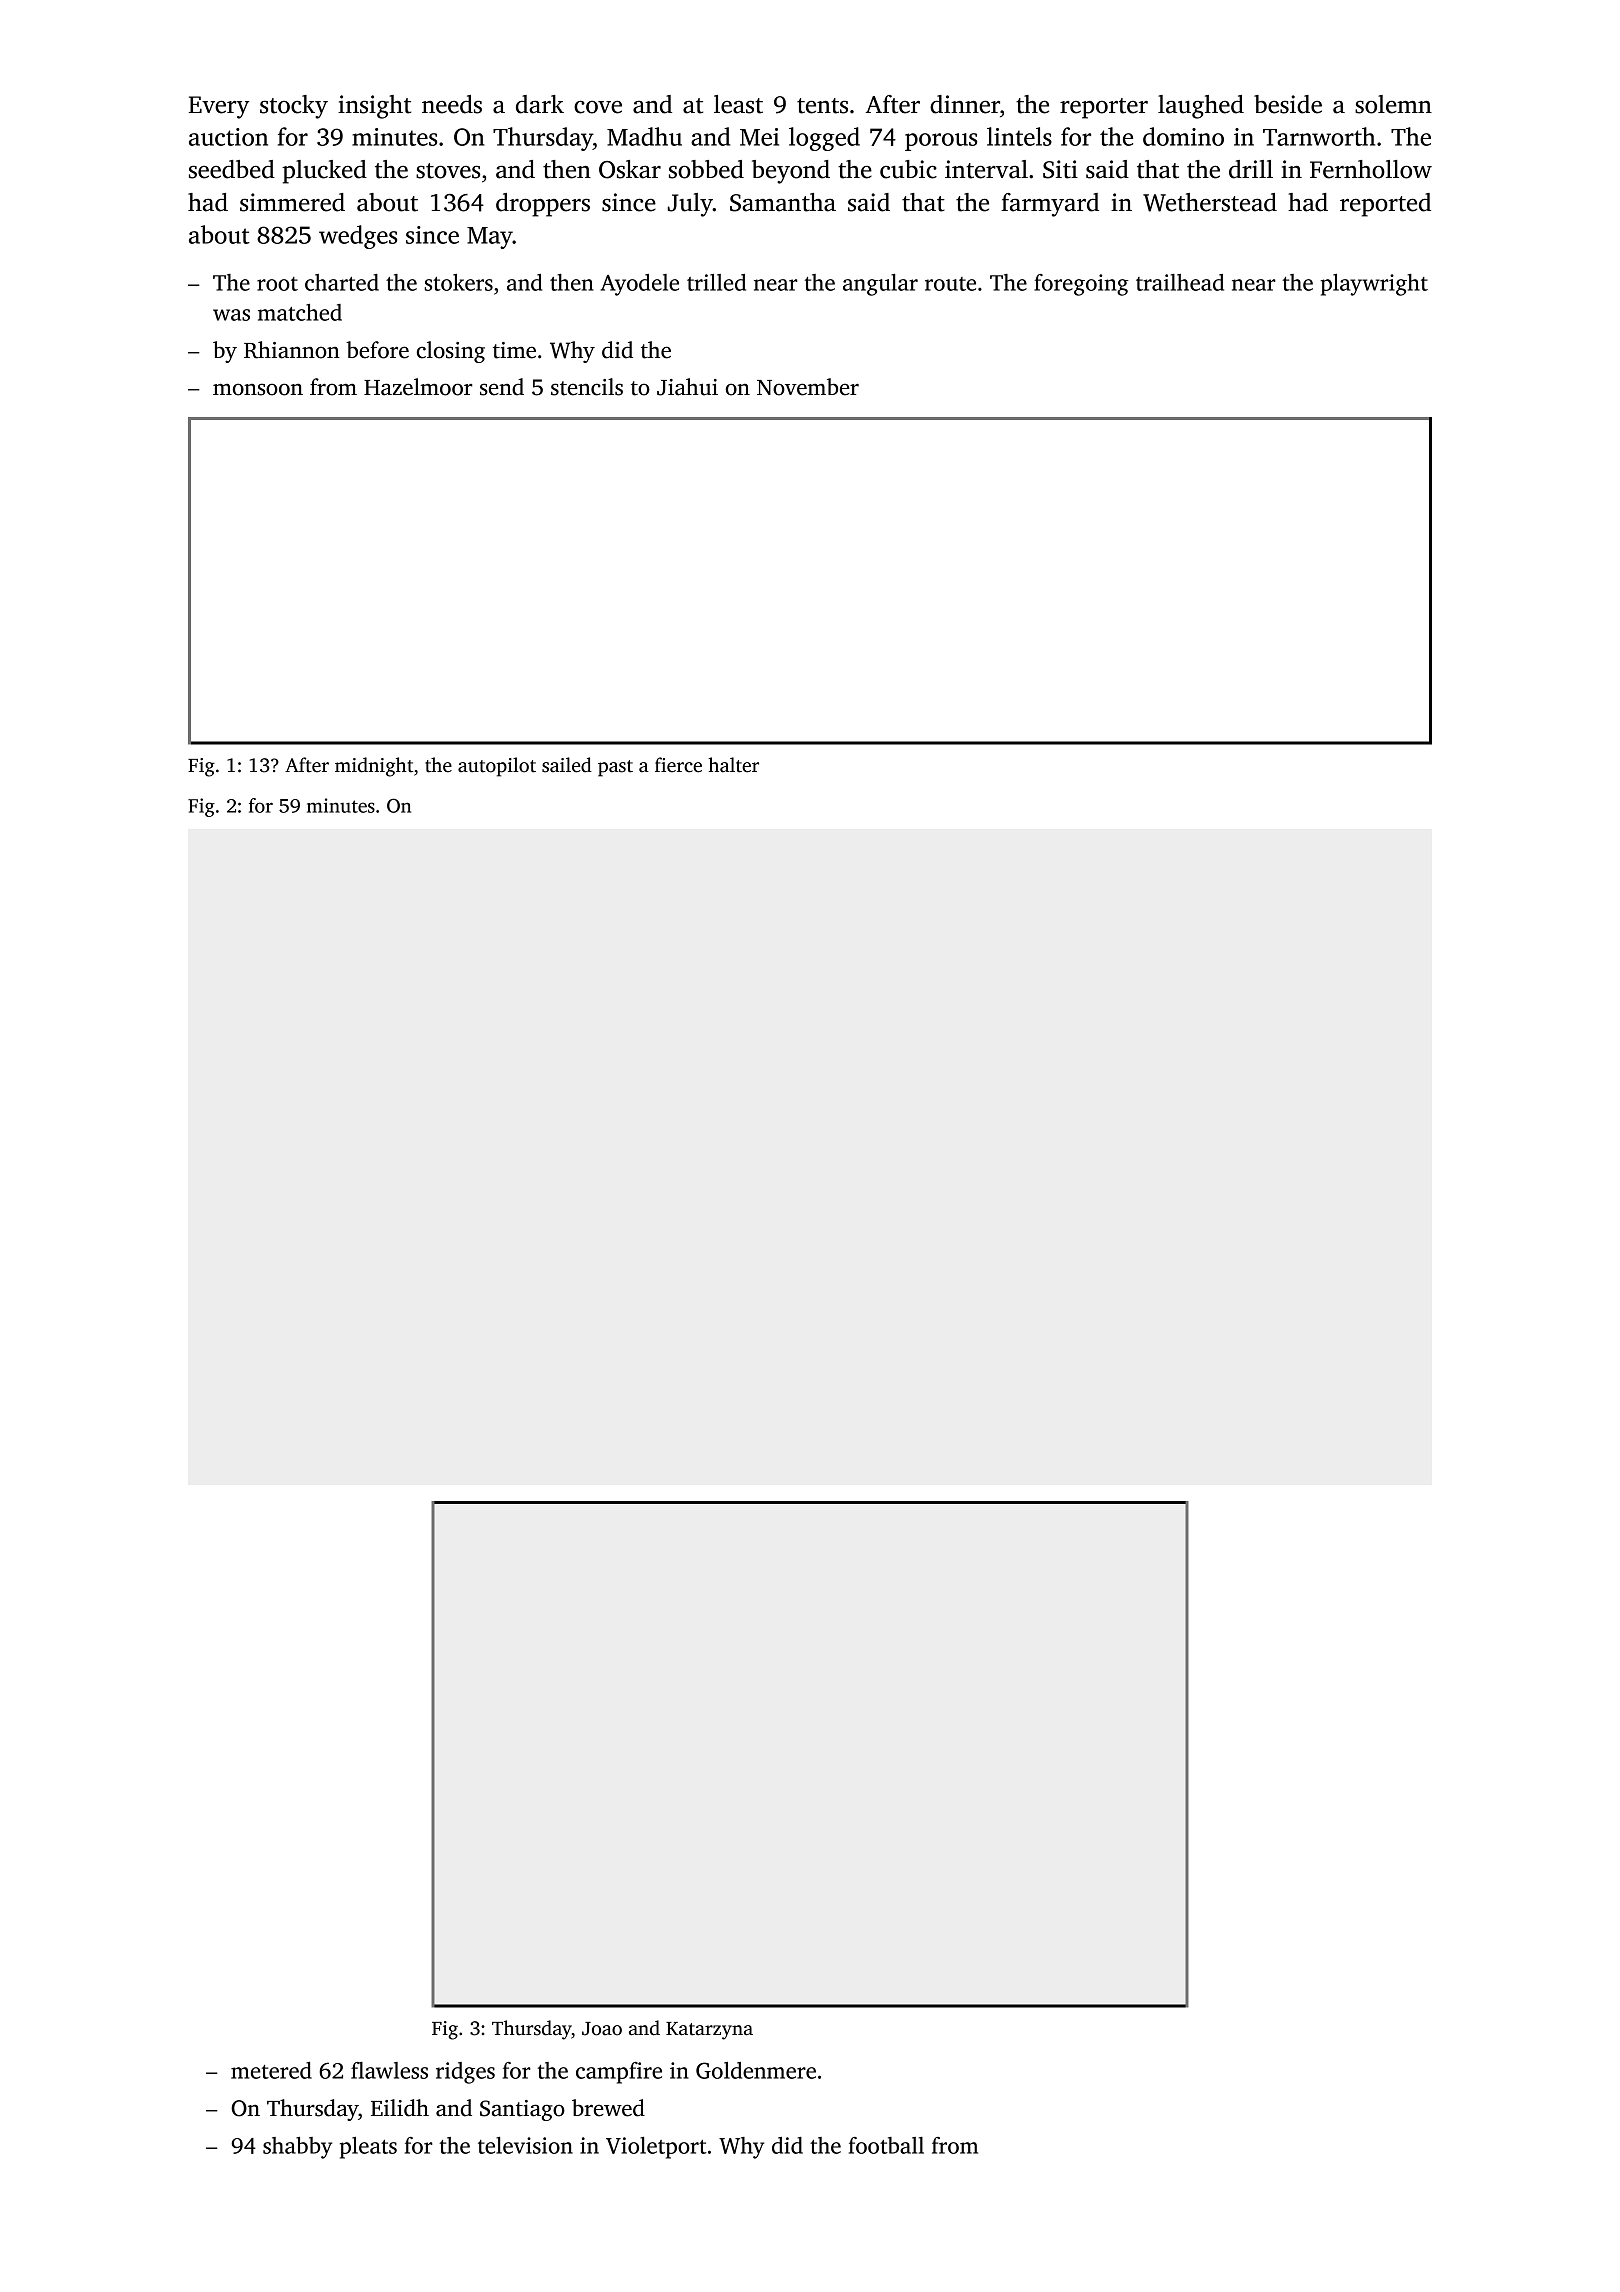  What do you see at coordinates (965, 104) in the document?
I see `dinner` at bounding box center [965, 104].
